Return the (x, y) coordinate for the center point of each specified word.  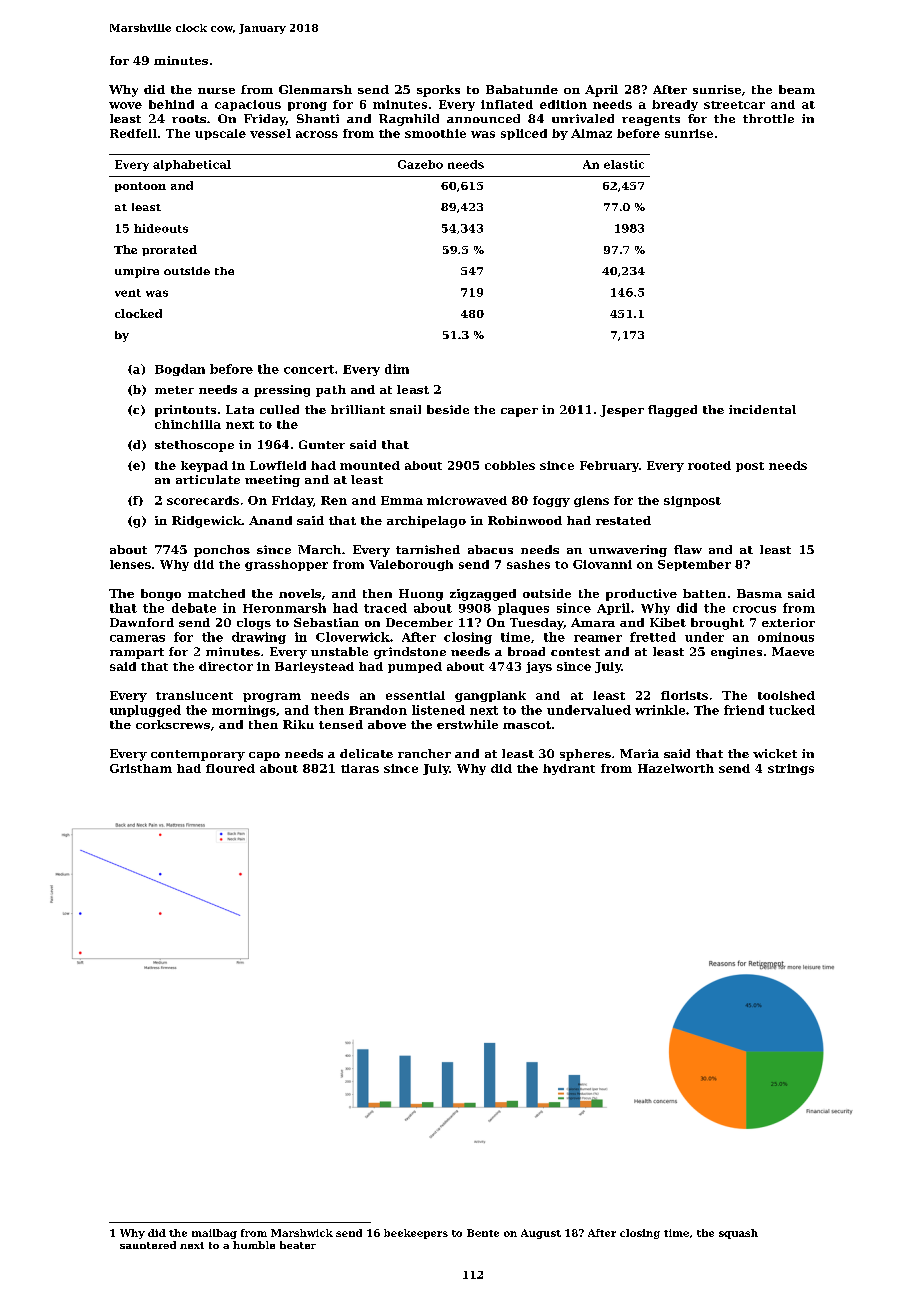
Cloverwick (353, 637)
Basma (759, 593)
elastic (624, 164)
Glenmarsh (315, 89)
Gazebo (420, 164)
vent (128, 293)
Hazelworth (676, 768)
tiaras (360, 768)
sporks (438, 91)
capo (264, 756)
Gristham (141, 768)
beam (797, 89)
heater (298, 1245)
